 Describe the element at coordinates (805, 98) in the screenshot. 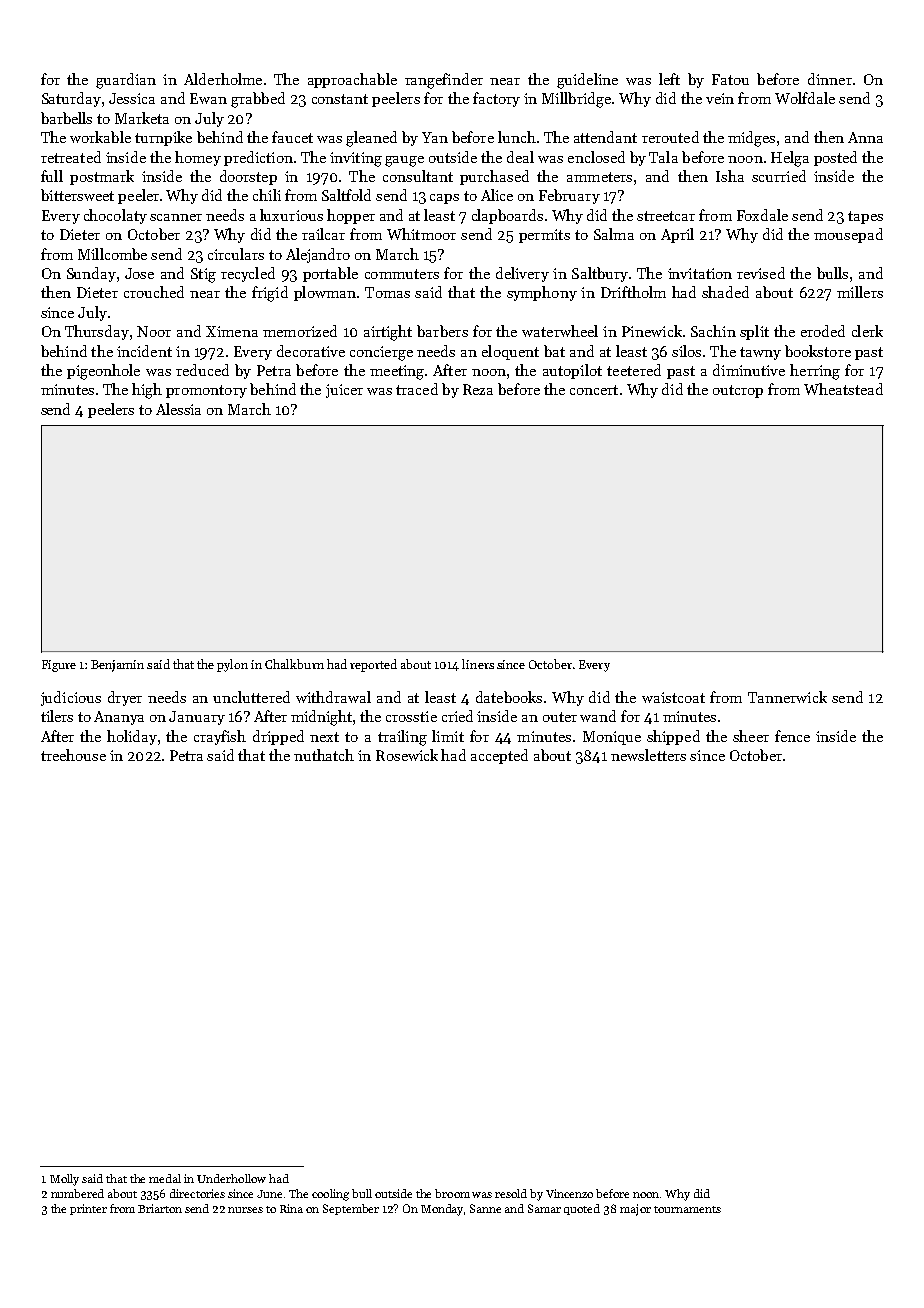

I see `Wolfdale` at that location.
